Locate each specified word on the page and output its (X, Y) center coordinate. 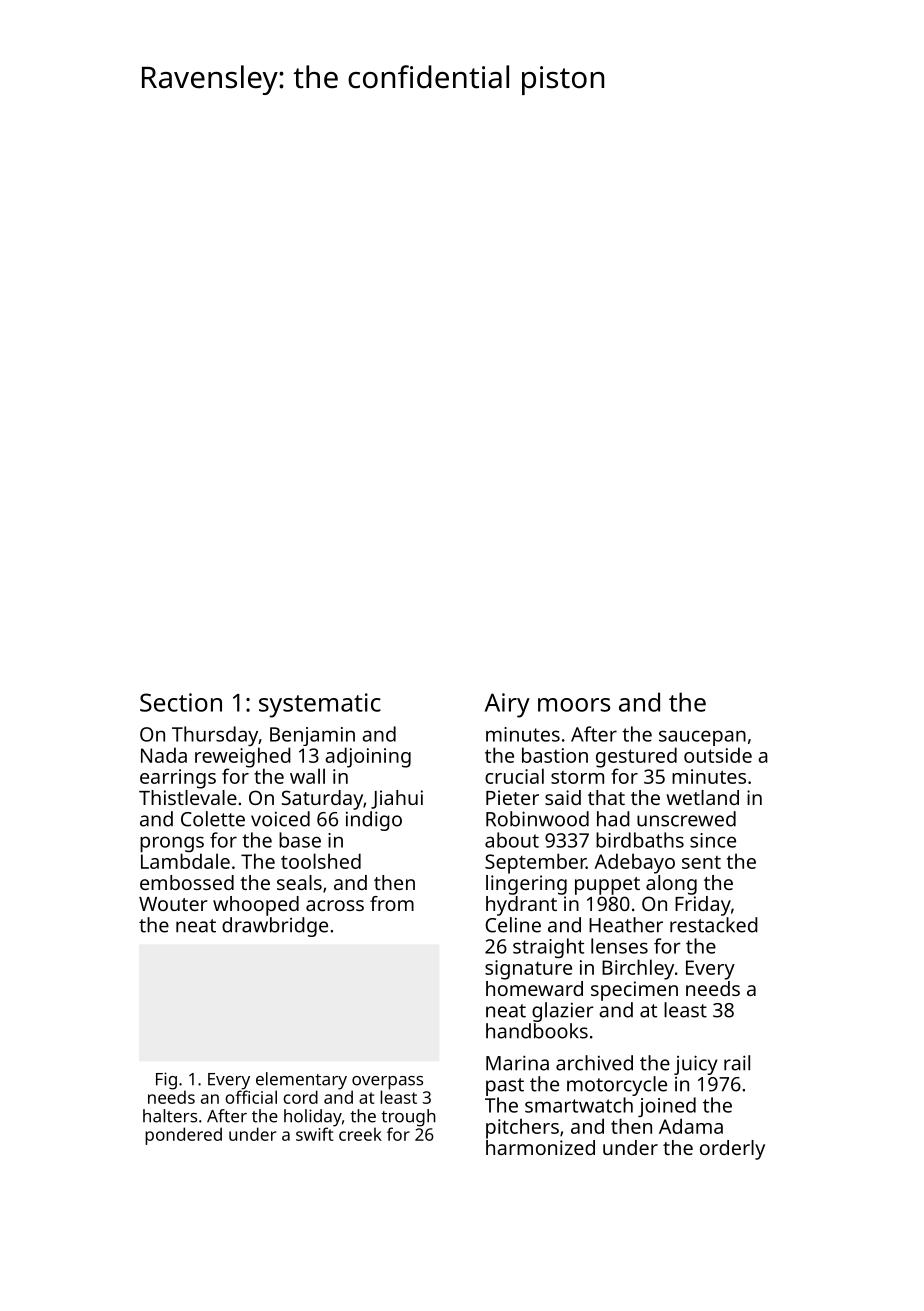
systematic (320, 705)
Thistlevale (188, 797)
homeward (534, 988)
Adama (691, 1126)
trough (408, 1118)
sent (701, 862)
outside (718, 755)
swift (314, 1134)
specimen (634, 991)
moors (574, 705)
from (392, 903)
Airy (507, 705)
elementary (301, 1081)
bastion (555, 755)
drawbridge (275, 927)
